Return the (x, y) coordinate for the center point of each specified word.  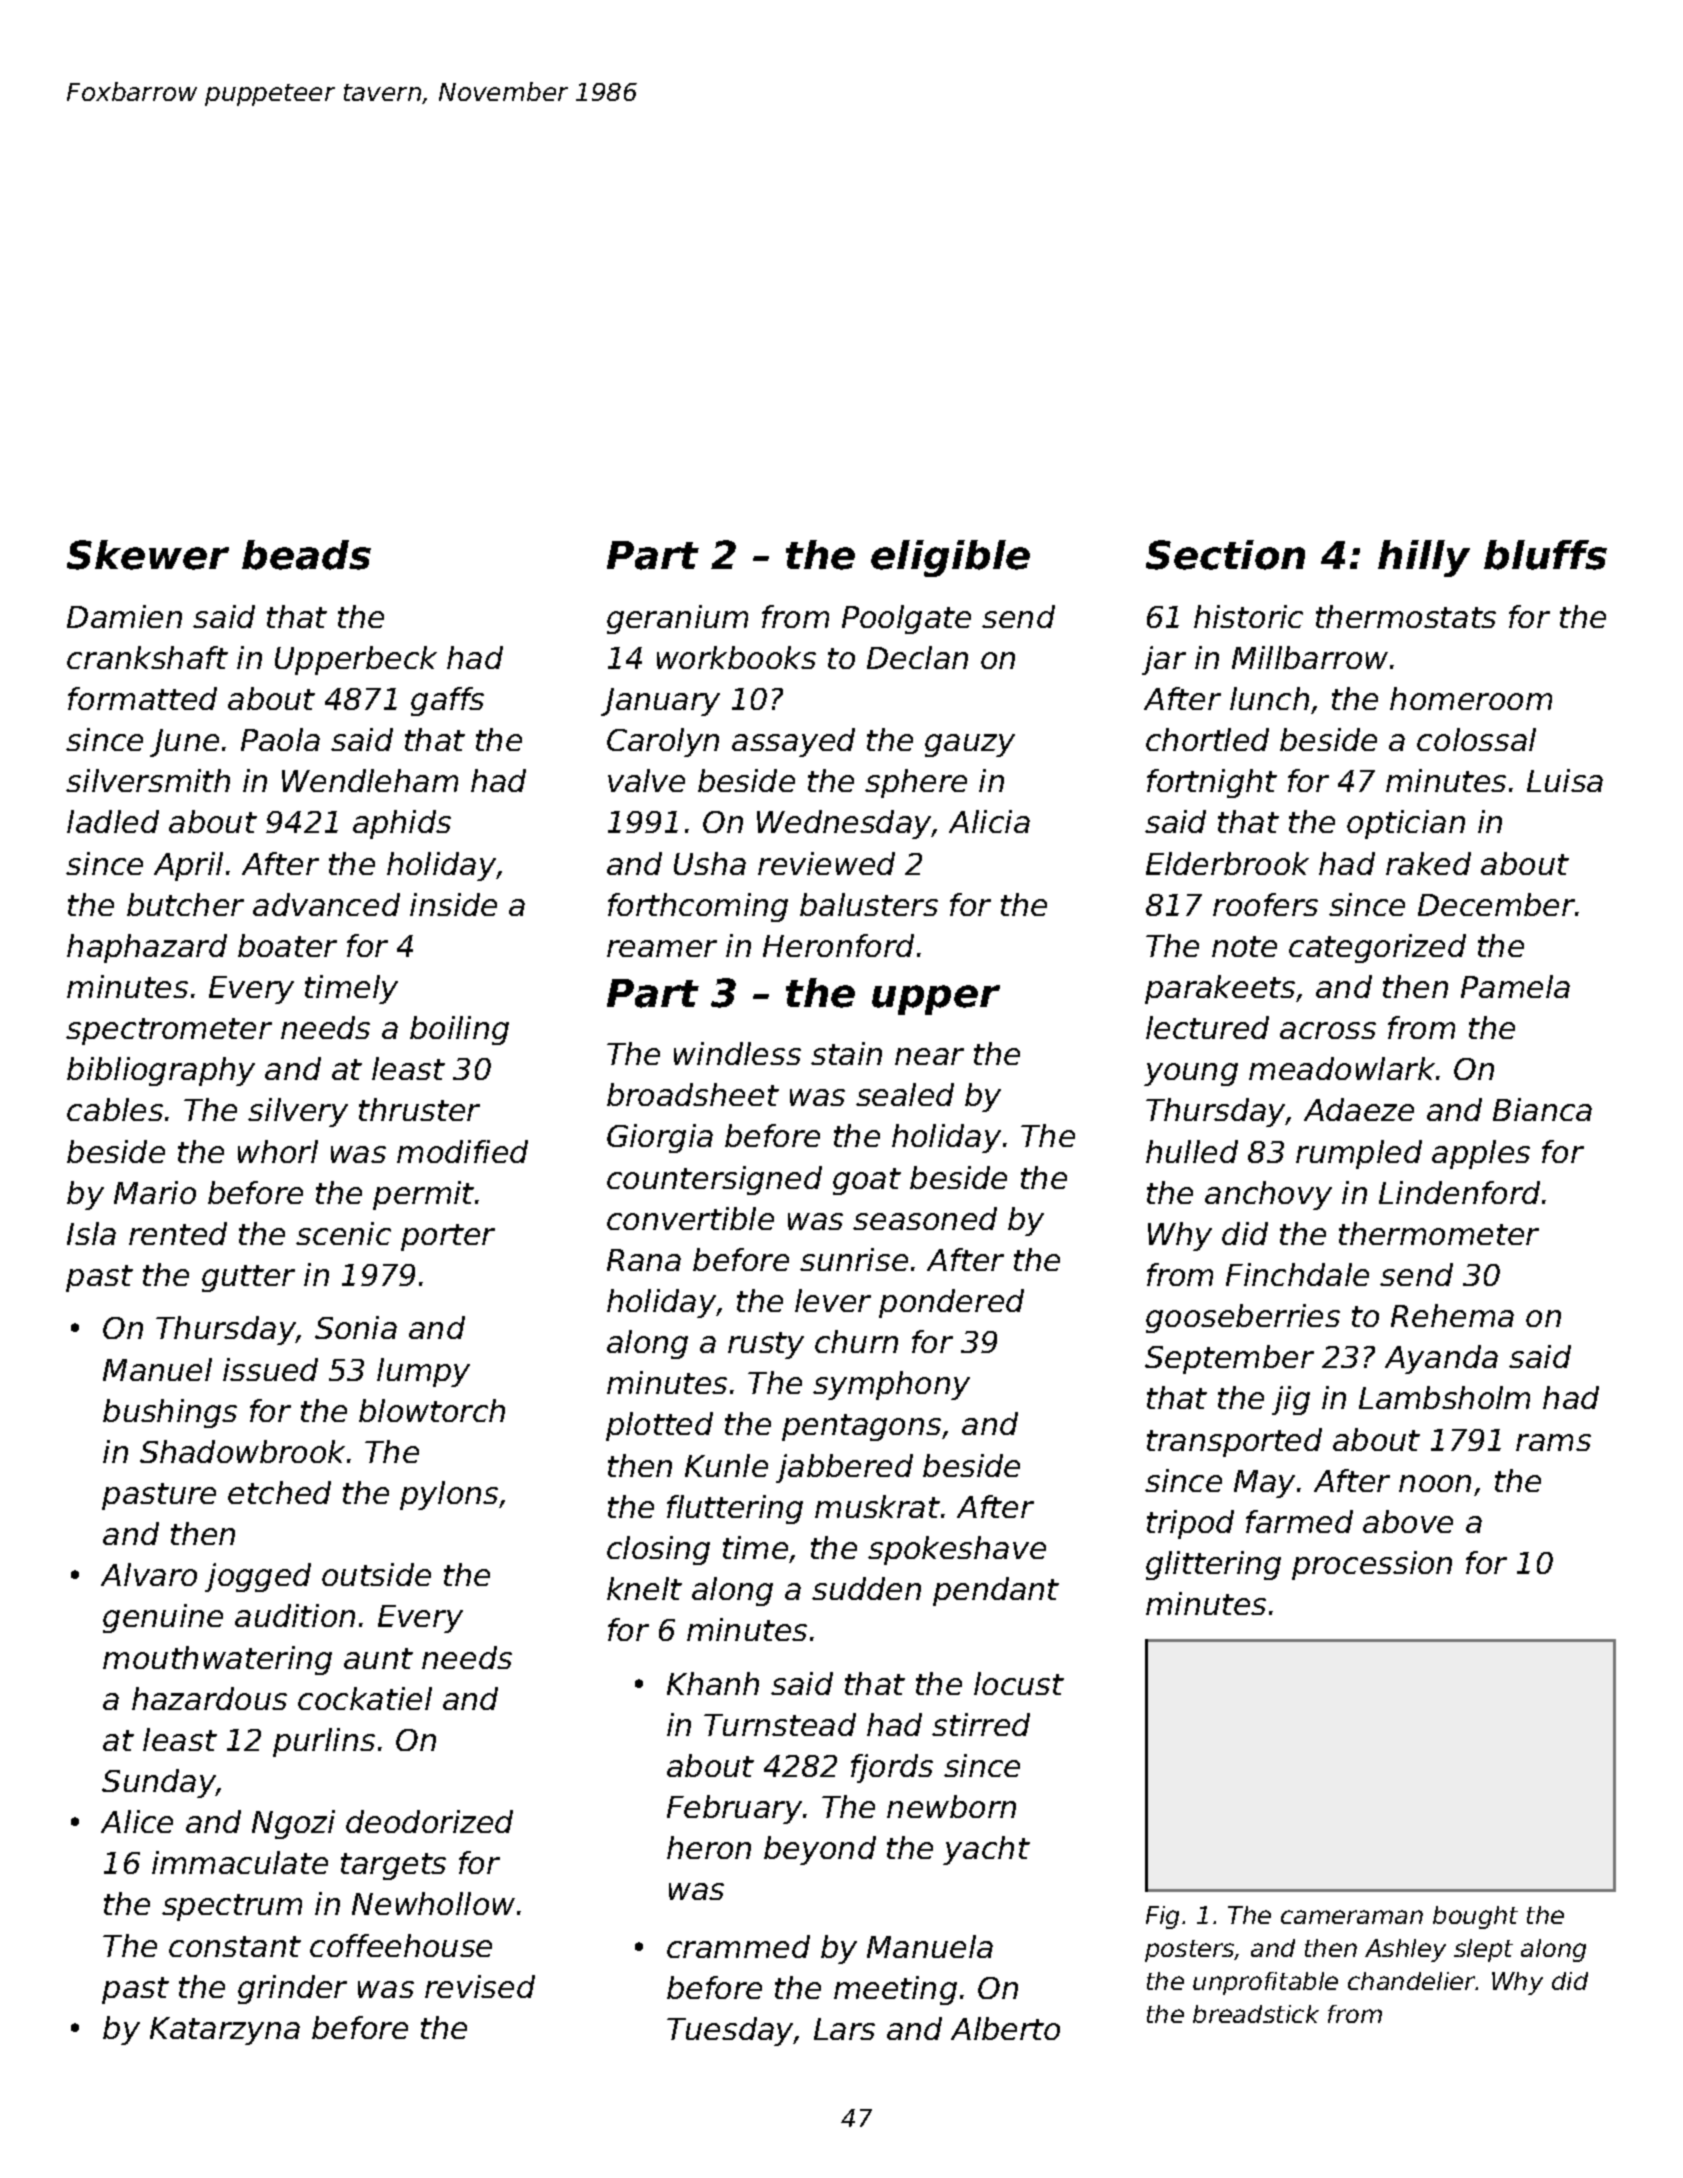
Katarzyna (225, 2031)
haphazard (147, 948)
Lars (844, 2029)
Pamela (1515, 986)
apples (1481, 1154)
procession (1372, 1565)
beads (306, 555)
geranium (677, 619)
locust (1019, 1683)
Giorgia (660, 1138)
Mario (155, 1192)
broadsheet (693, 1094)
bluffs (1545, 555)
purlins (324, 1742)
